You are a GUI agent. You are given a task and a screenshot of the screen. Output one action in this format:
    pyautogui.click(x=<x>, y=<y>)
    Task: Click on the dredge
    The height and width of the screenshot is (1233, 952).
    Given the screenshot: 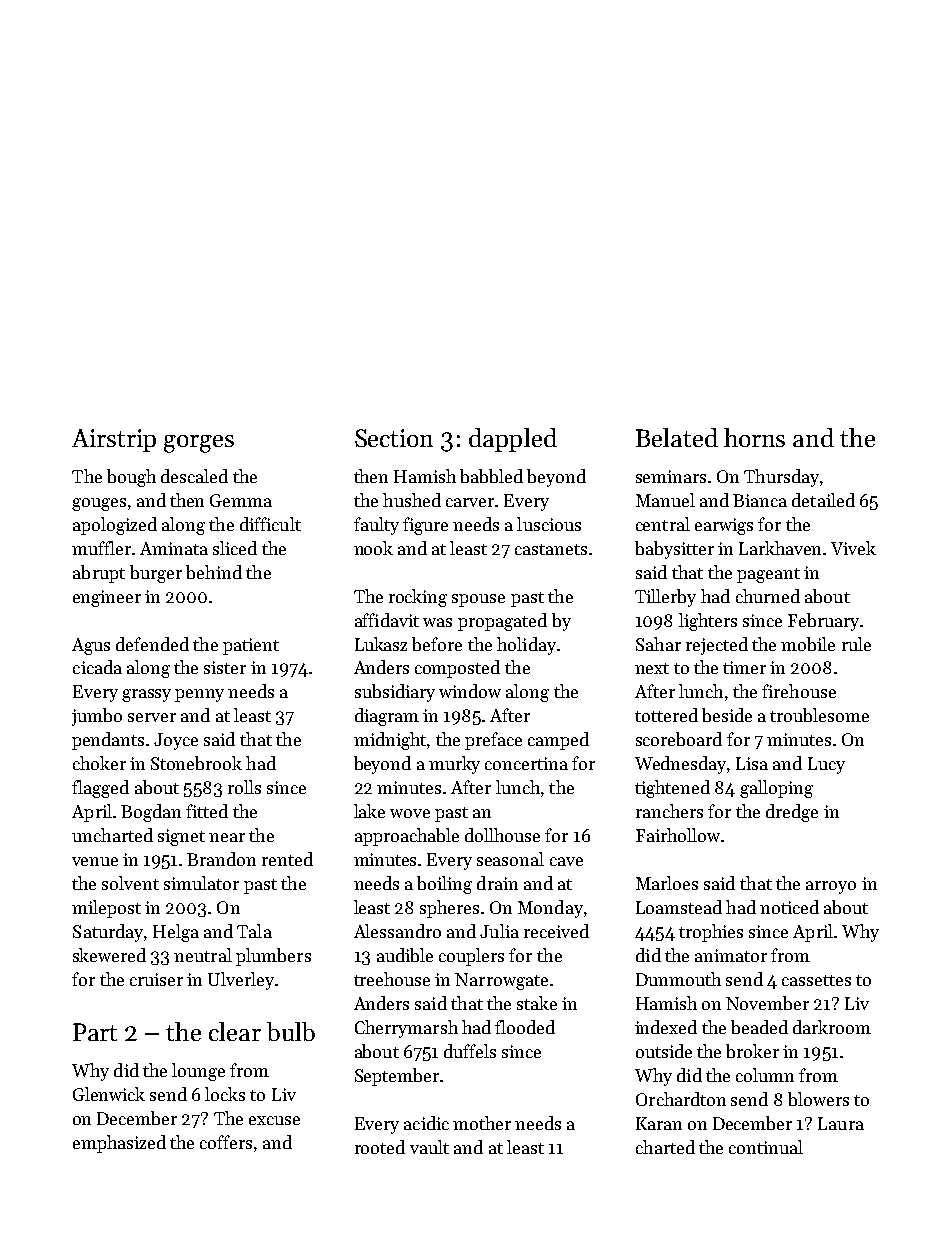 What is the action you would take?
    pyautogui.click(x=792, y=813)
